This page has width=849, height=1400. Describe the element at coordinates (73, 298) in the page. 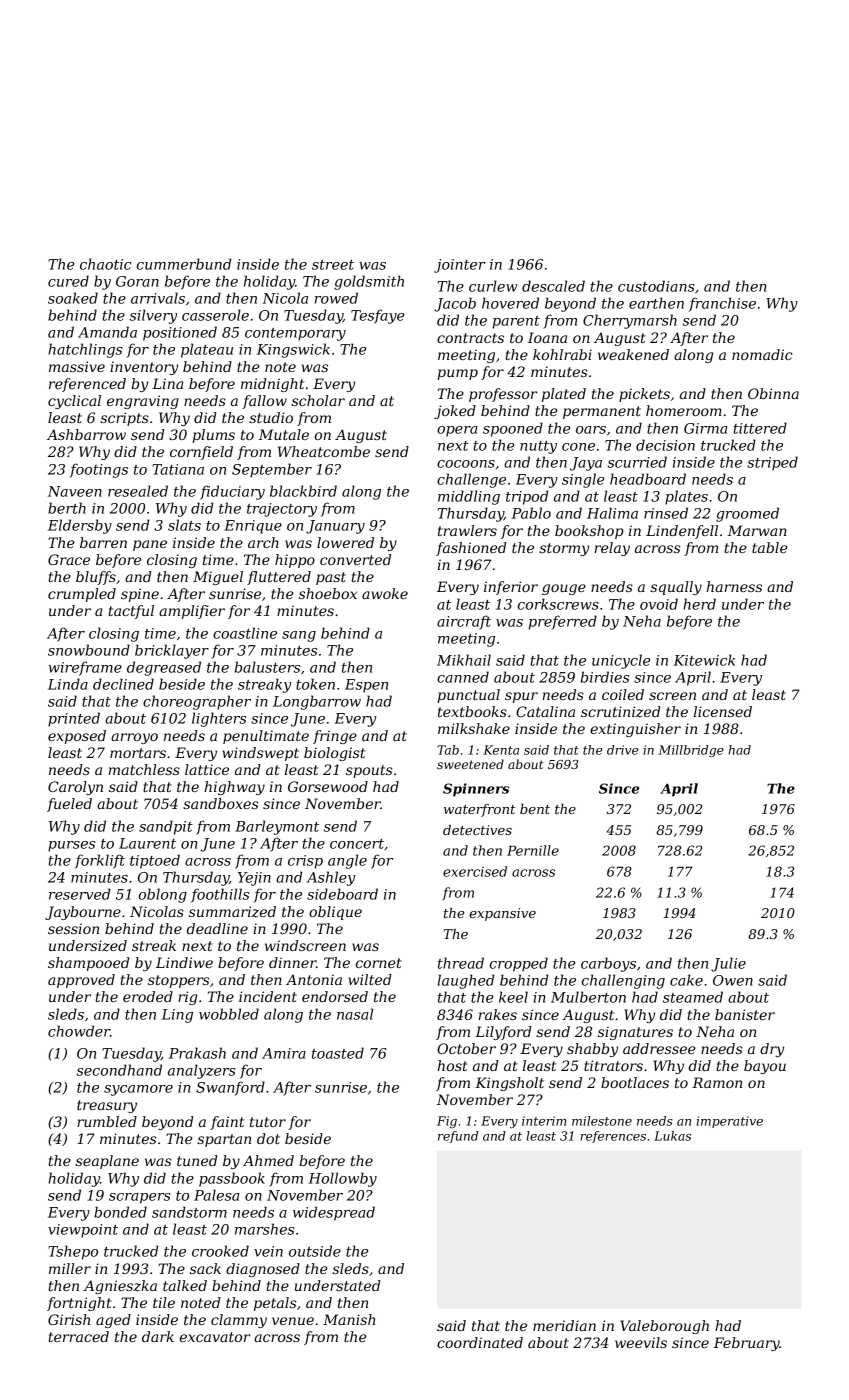

I see `soaked` at that location.
